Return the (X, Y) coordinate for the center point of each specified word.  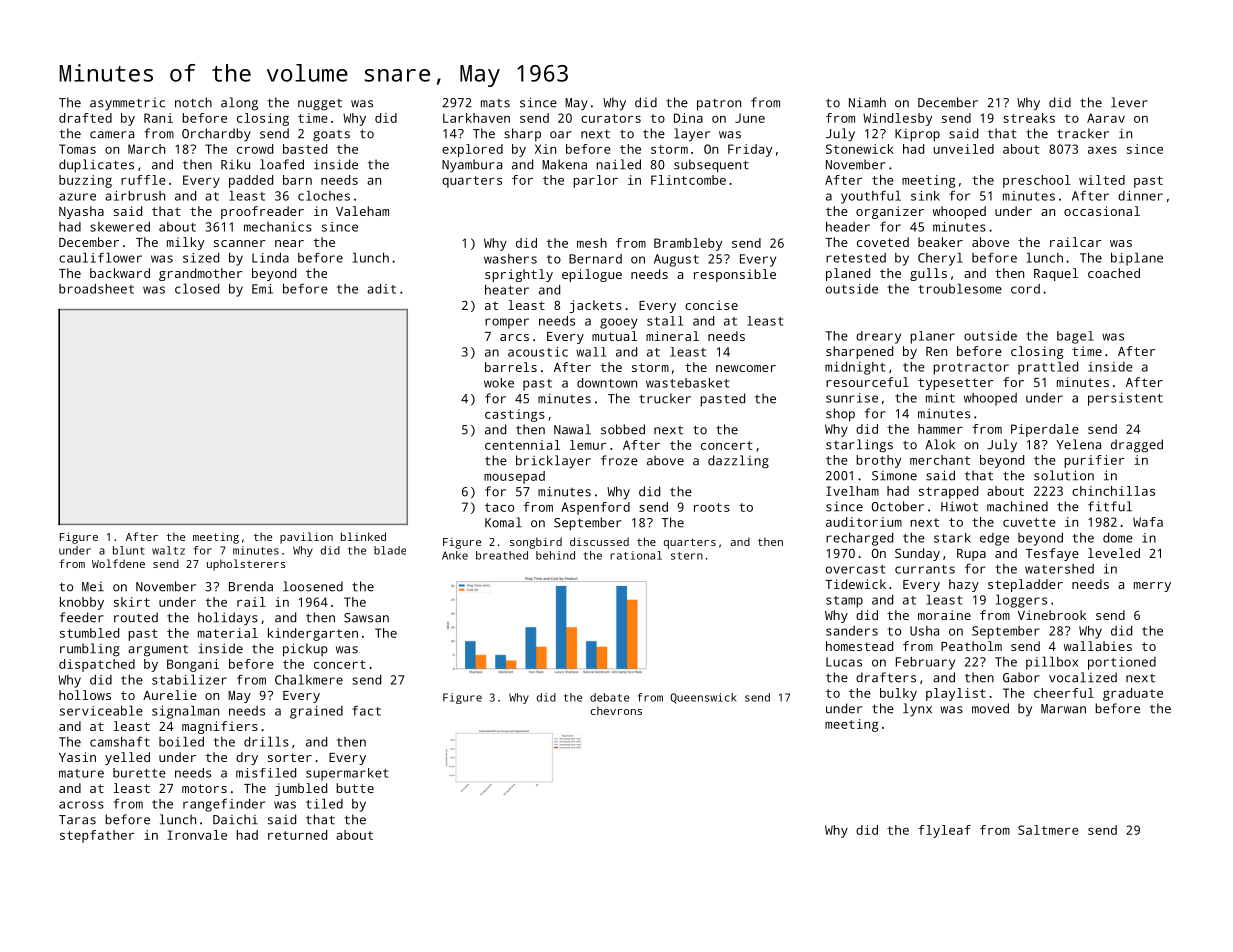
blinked (363, 536)
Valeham (362, 211)
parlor (595, 181)
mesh (592, 243)
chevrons (616, 710)
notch (193, 102)
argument (158, 651)
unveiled (963, 149)
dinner (1140, 196)
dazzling (738, 462)
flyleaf (944, 831)
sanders (852, 631)
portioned (1122, 663)
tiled (324, 803)
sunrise (852, 398)
